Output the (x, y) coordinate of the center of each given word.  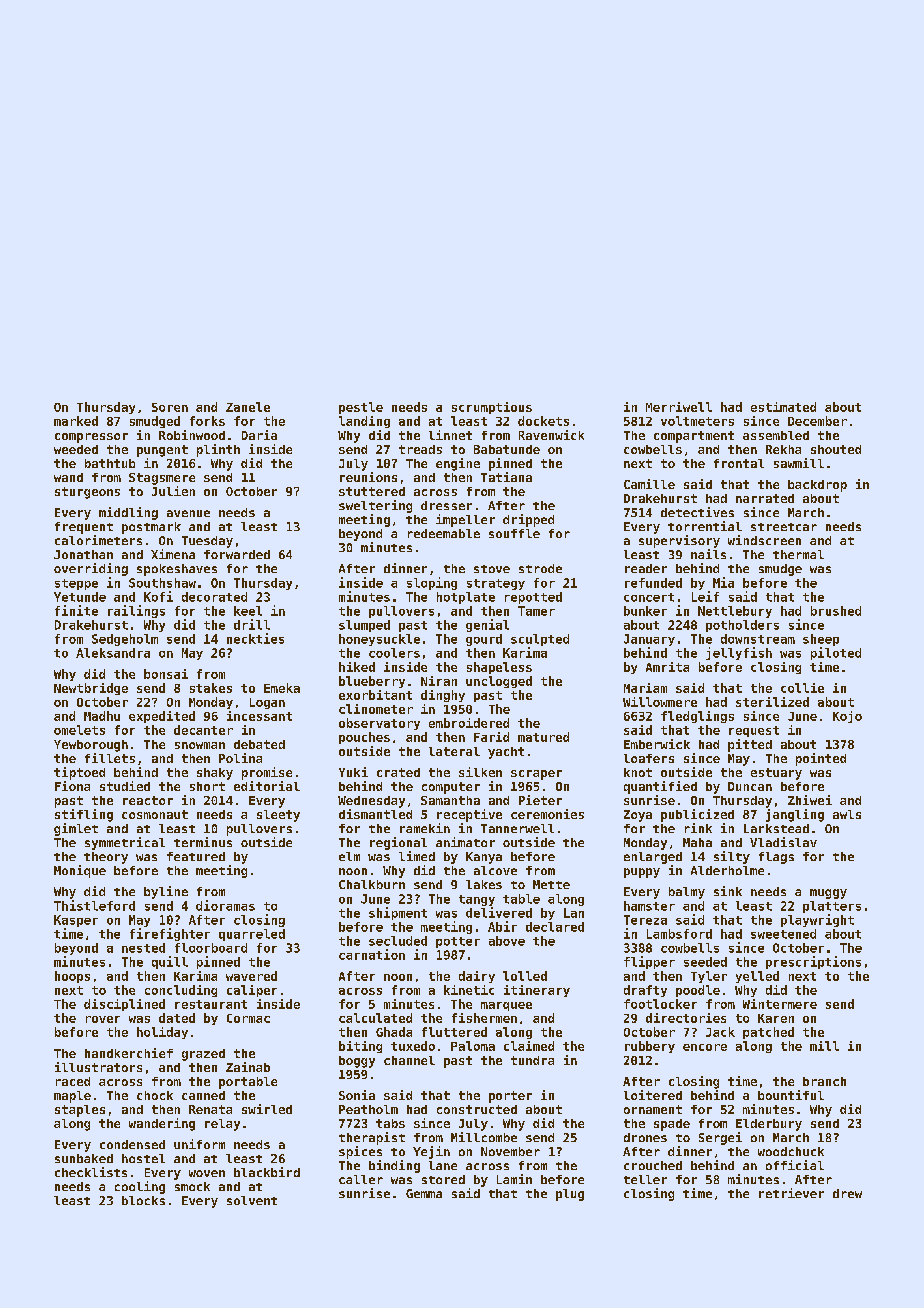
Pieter (540, 800)
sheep (821, 640)
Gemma (424, 1193)
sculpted (540, 640)
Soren (170, 407)
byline (166, 892)
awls (847, 814)
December (817, 421)
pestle (361, 408)
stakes (211, 688)
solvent (252, 1200)
